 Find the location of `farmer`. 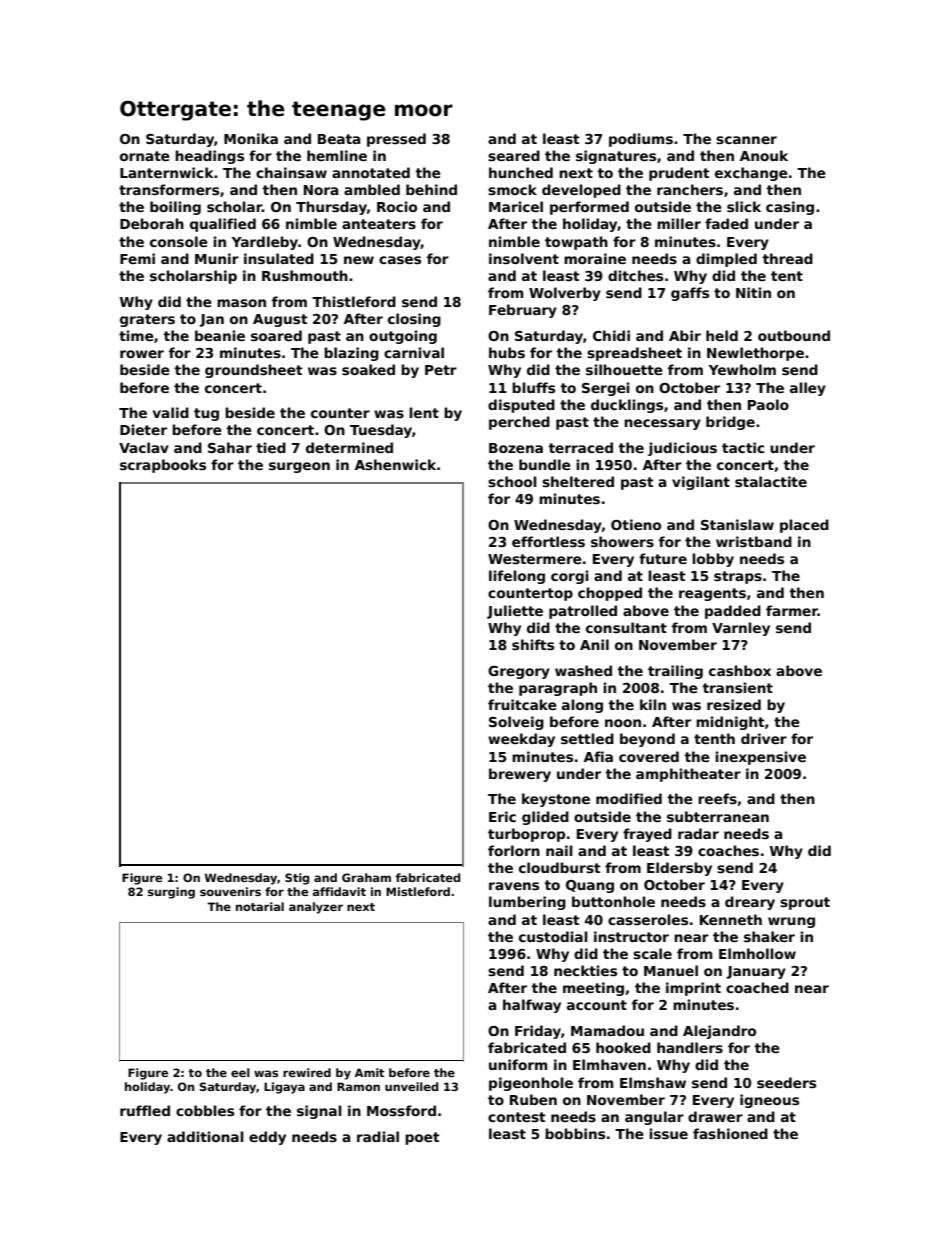

farmer is located at coordinates (792, 610).
